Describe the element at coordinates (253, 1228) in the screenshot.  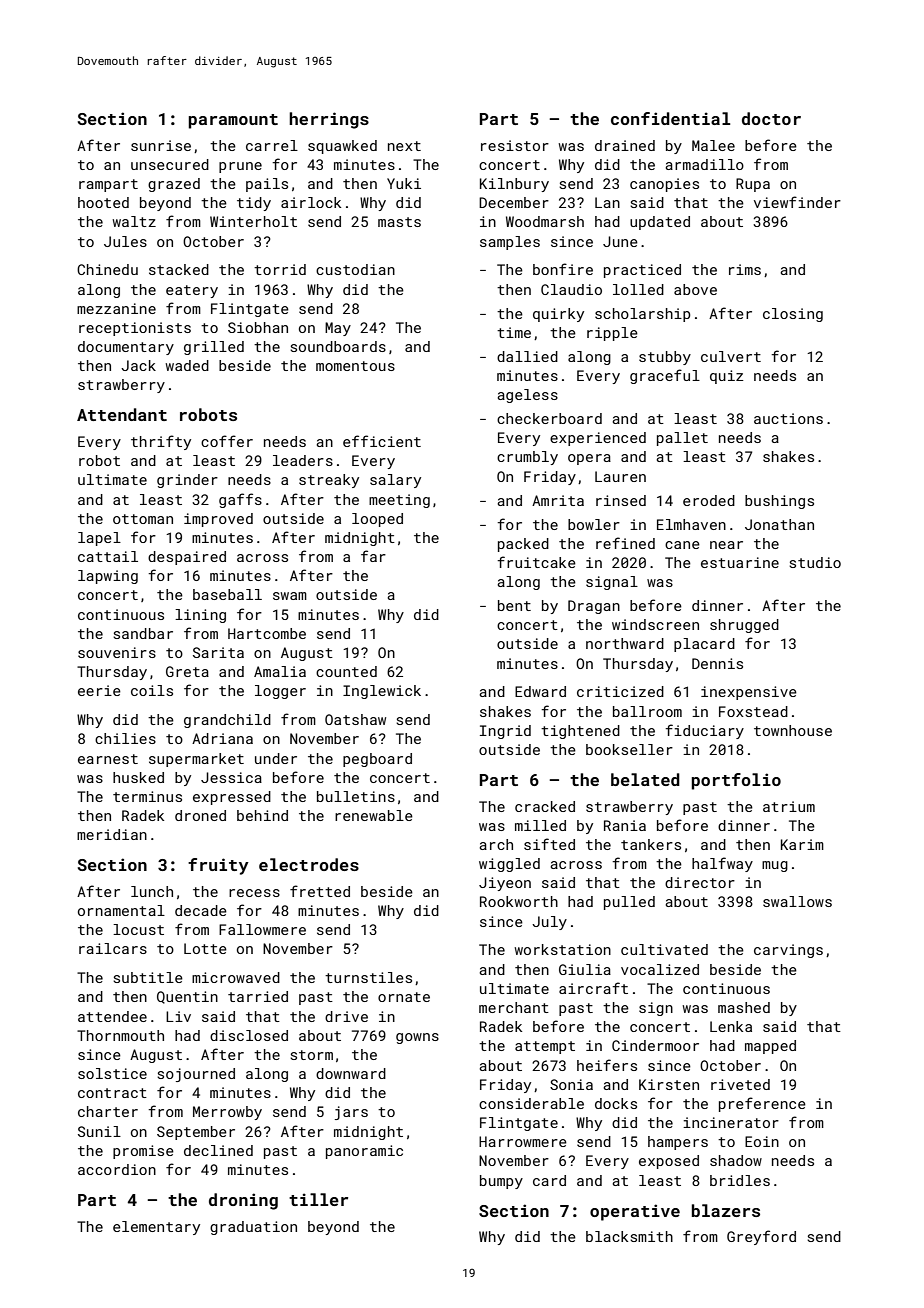
I see `graduation` at that location.
